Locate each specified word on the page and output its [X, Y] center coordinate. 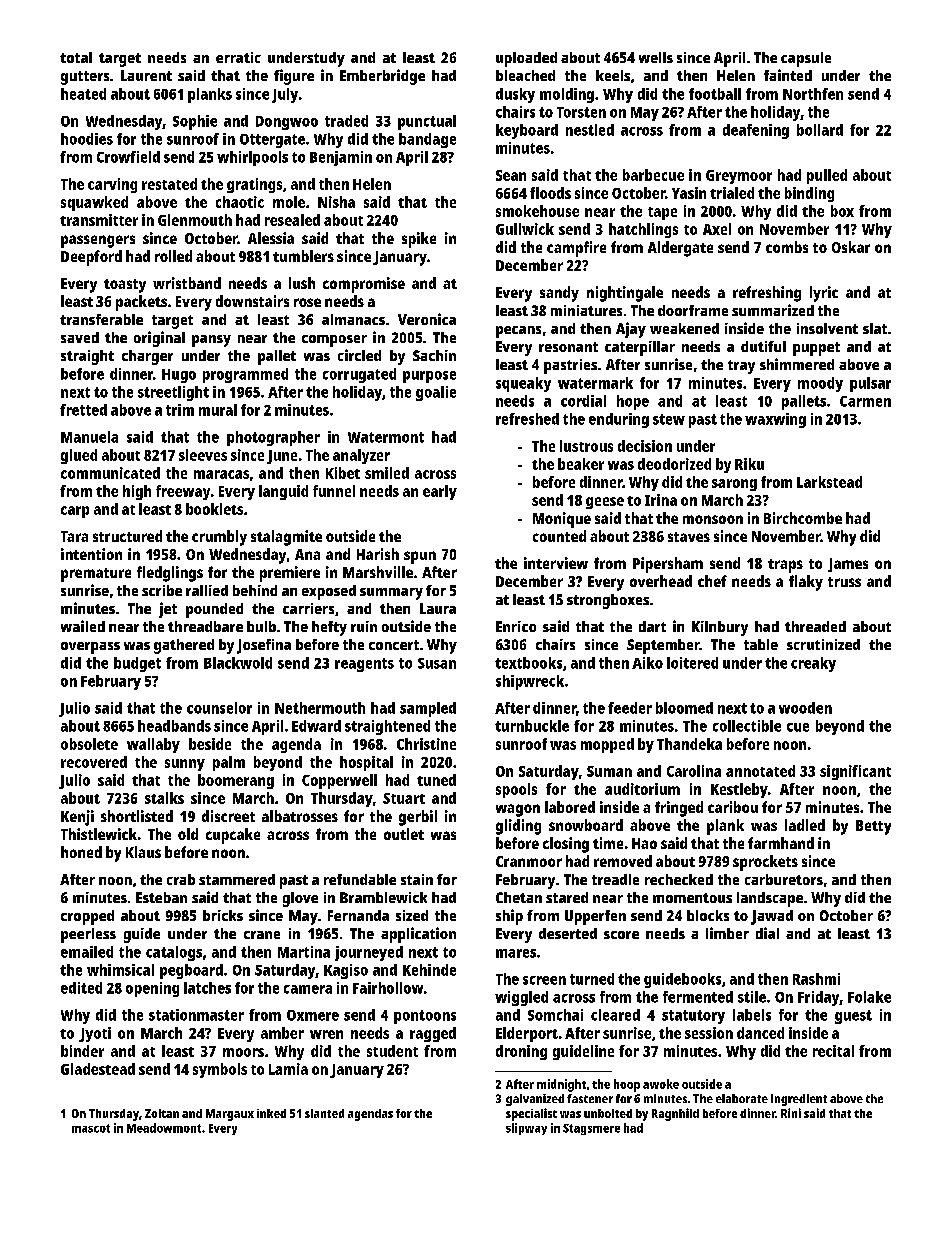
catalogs [174, 953]
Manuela [89, 437]
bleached [525, 75]
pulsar [870, 384]
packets [141, 303]
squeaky [523, 384]
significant [855, 772]
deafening [756, 131]
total [76, 57]
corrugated [359, 375]
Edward [316, 726]
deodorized [674, 464]
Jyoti [95, 1034]
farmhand [781, 843]
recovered [94, 762]
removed [623, 861]
